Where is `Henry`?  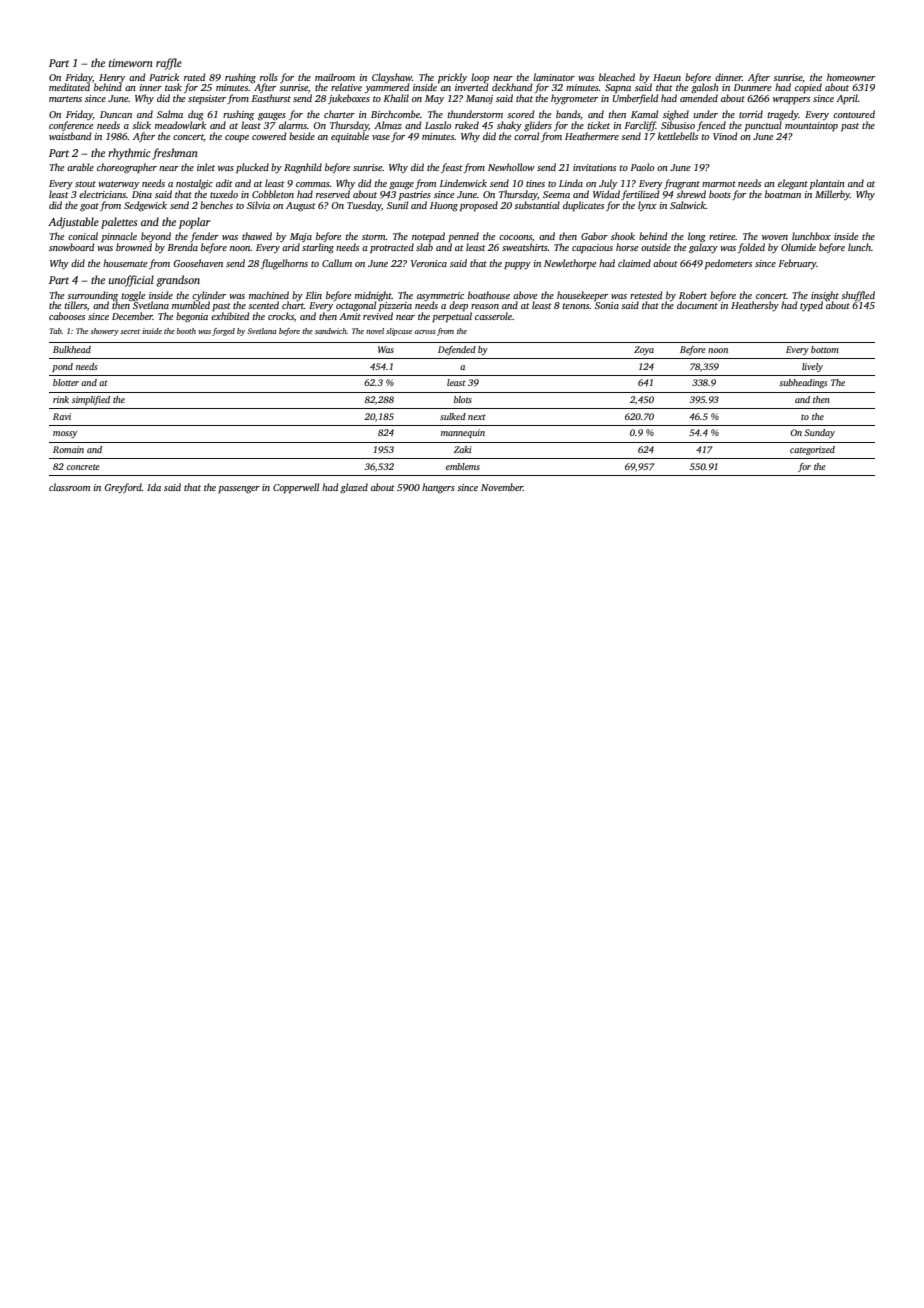
Henry is located at coordinates (112, 79).
